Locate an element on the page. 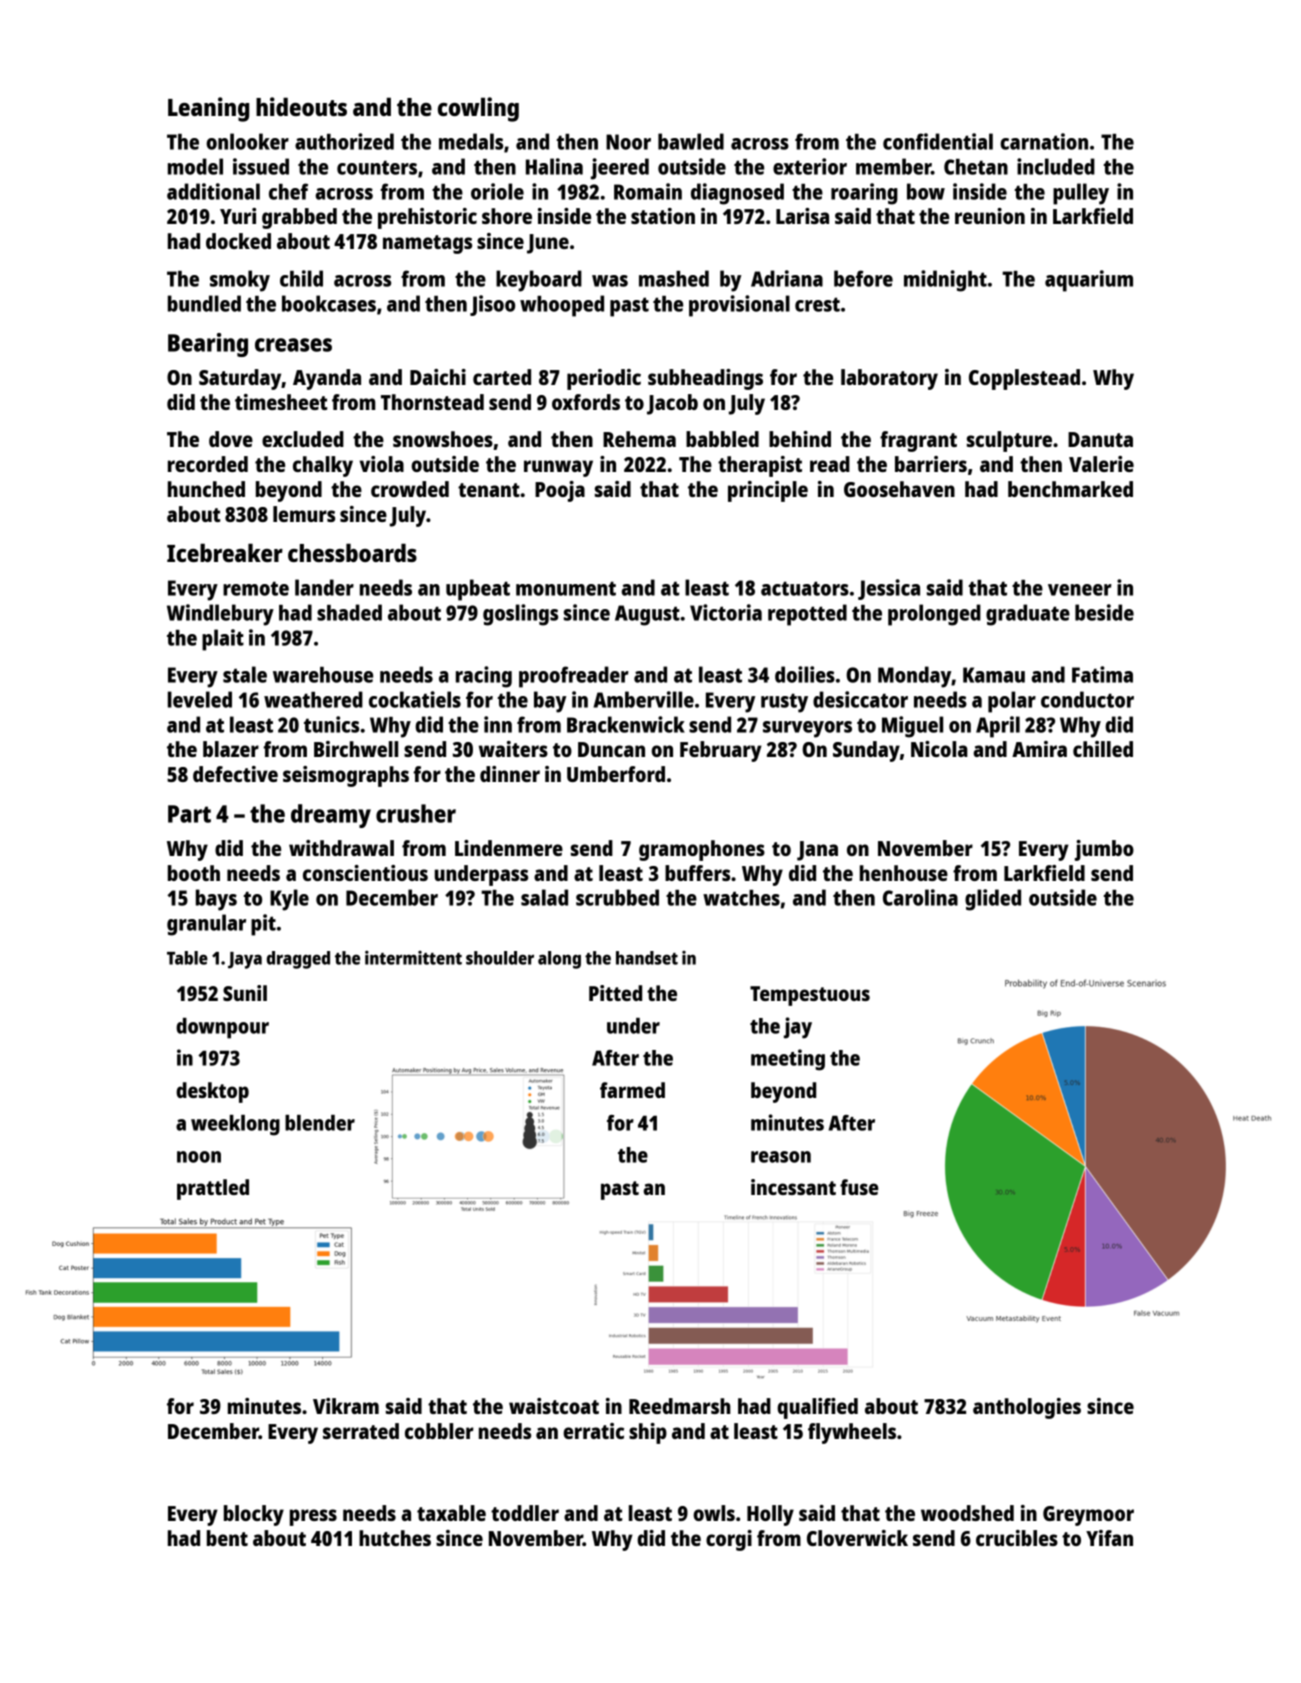  blocky is located at coordinates (254, 1515).
